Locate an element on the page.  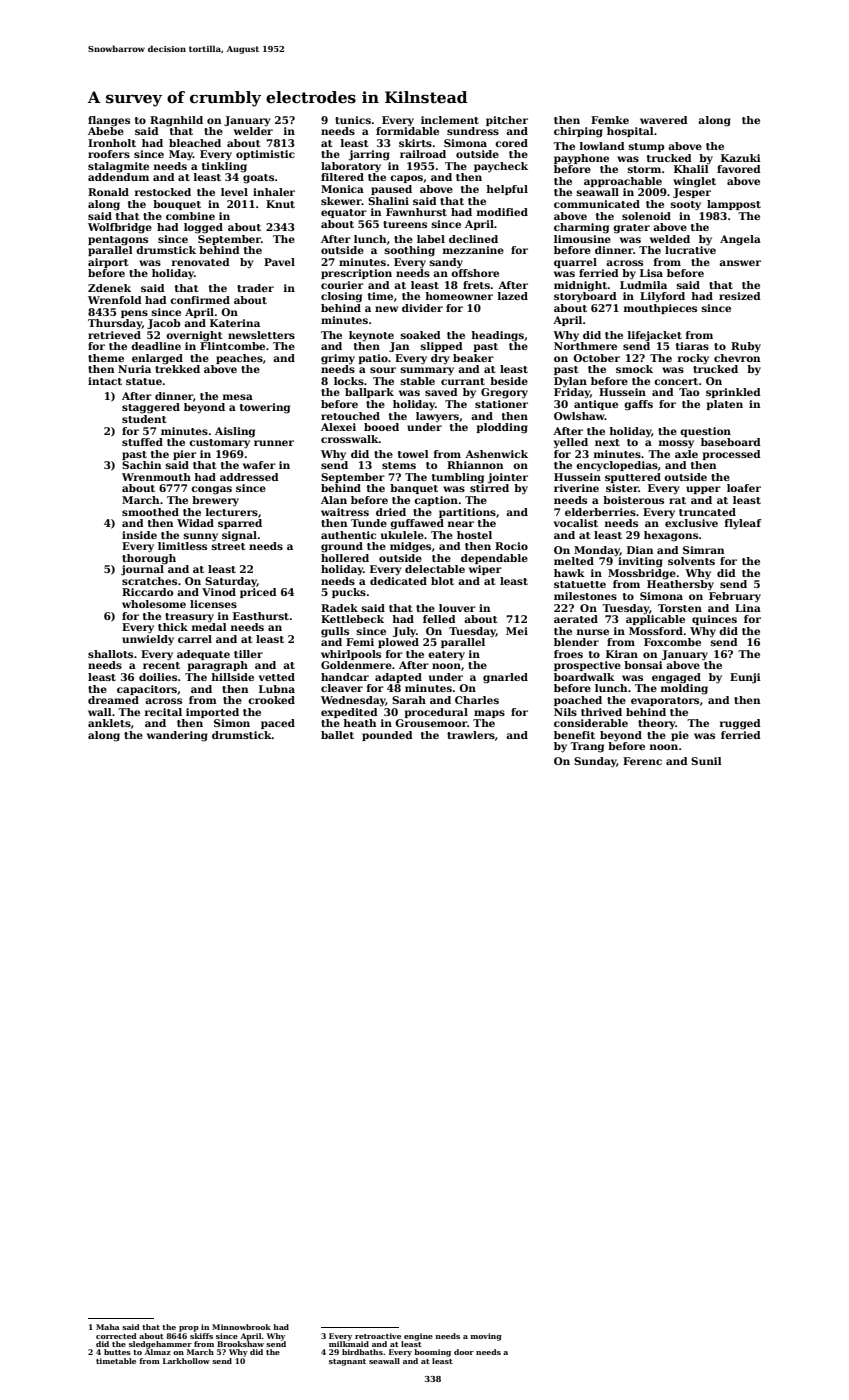
flyleaf is located at coordinates (743, 524).
